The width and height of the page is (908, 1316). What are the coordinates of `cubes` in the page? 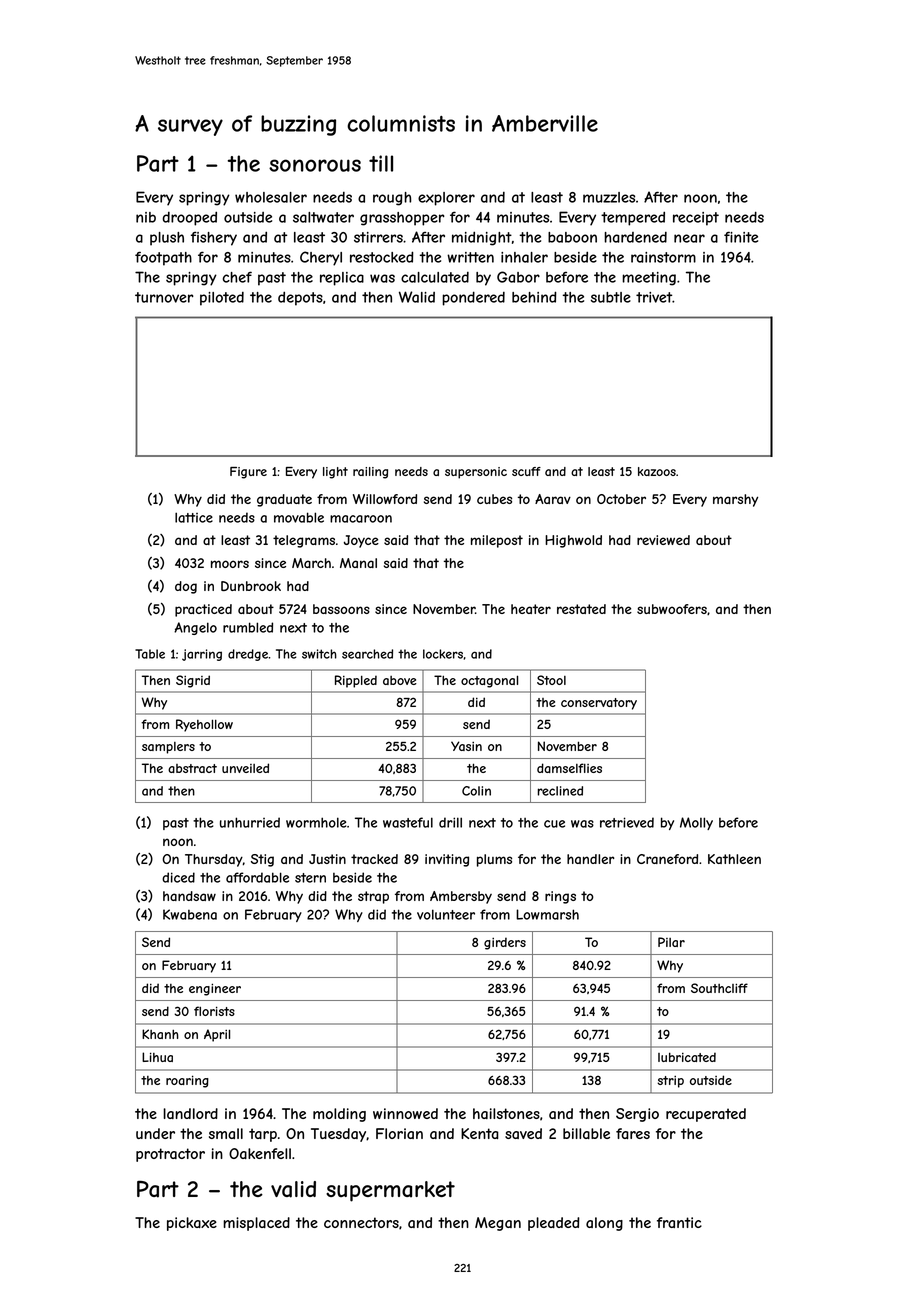 It's located at (494, 499).
